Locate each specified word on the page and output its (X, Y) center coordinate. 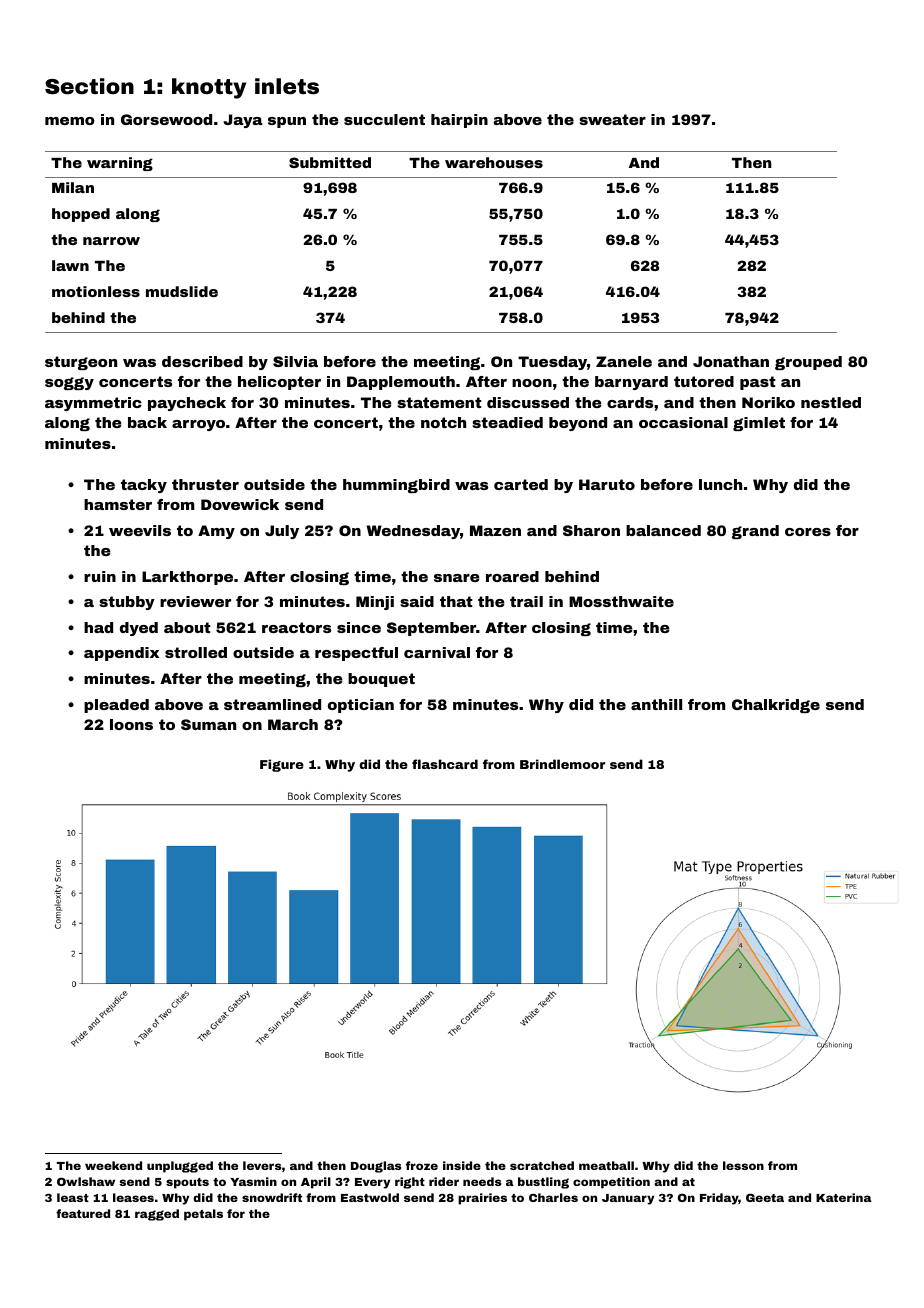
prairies (482, 1199)
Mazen (495, 530)
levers (262, 1165)
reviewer (195, 601)
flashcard (445, 764)
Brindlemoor (562, 764)
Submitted (330, 162)
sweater (612, 119)
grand (755, 532)
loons (131, 724)
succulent (384, 119)
